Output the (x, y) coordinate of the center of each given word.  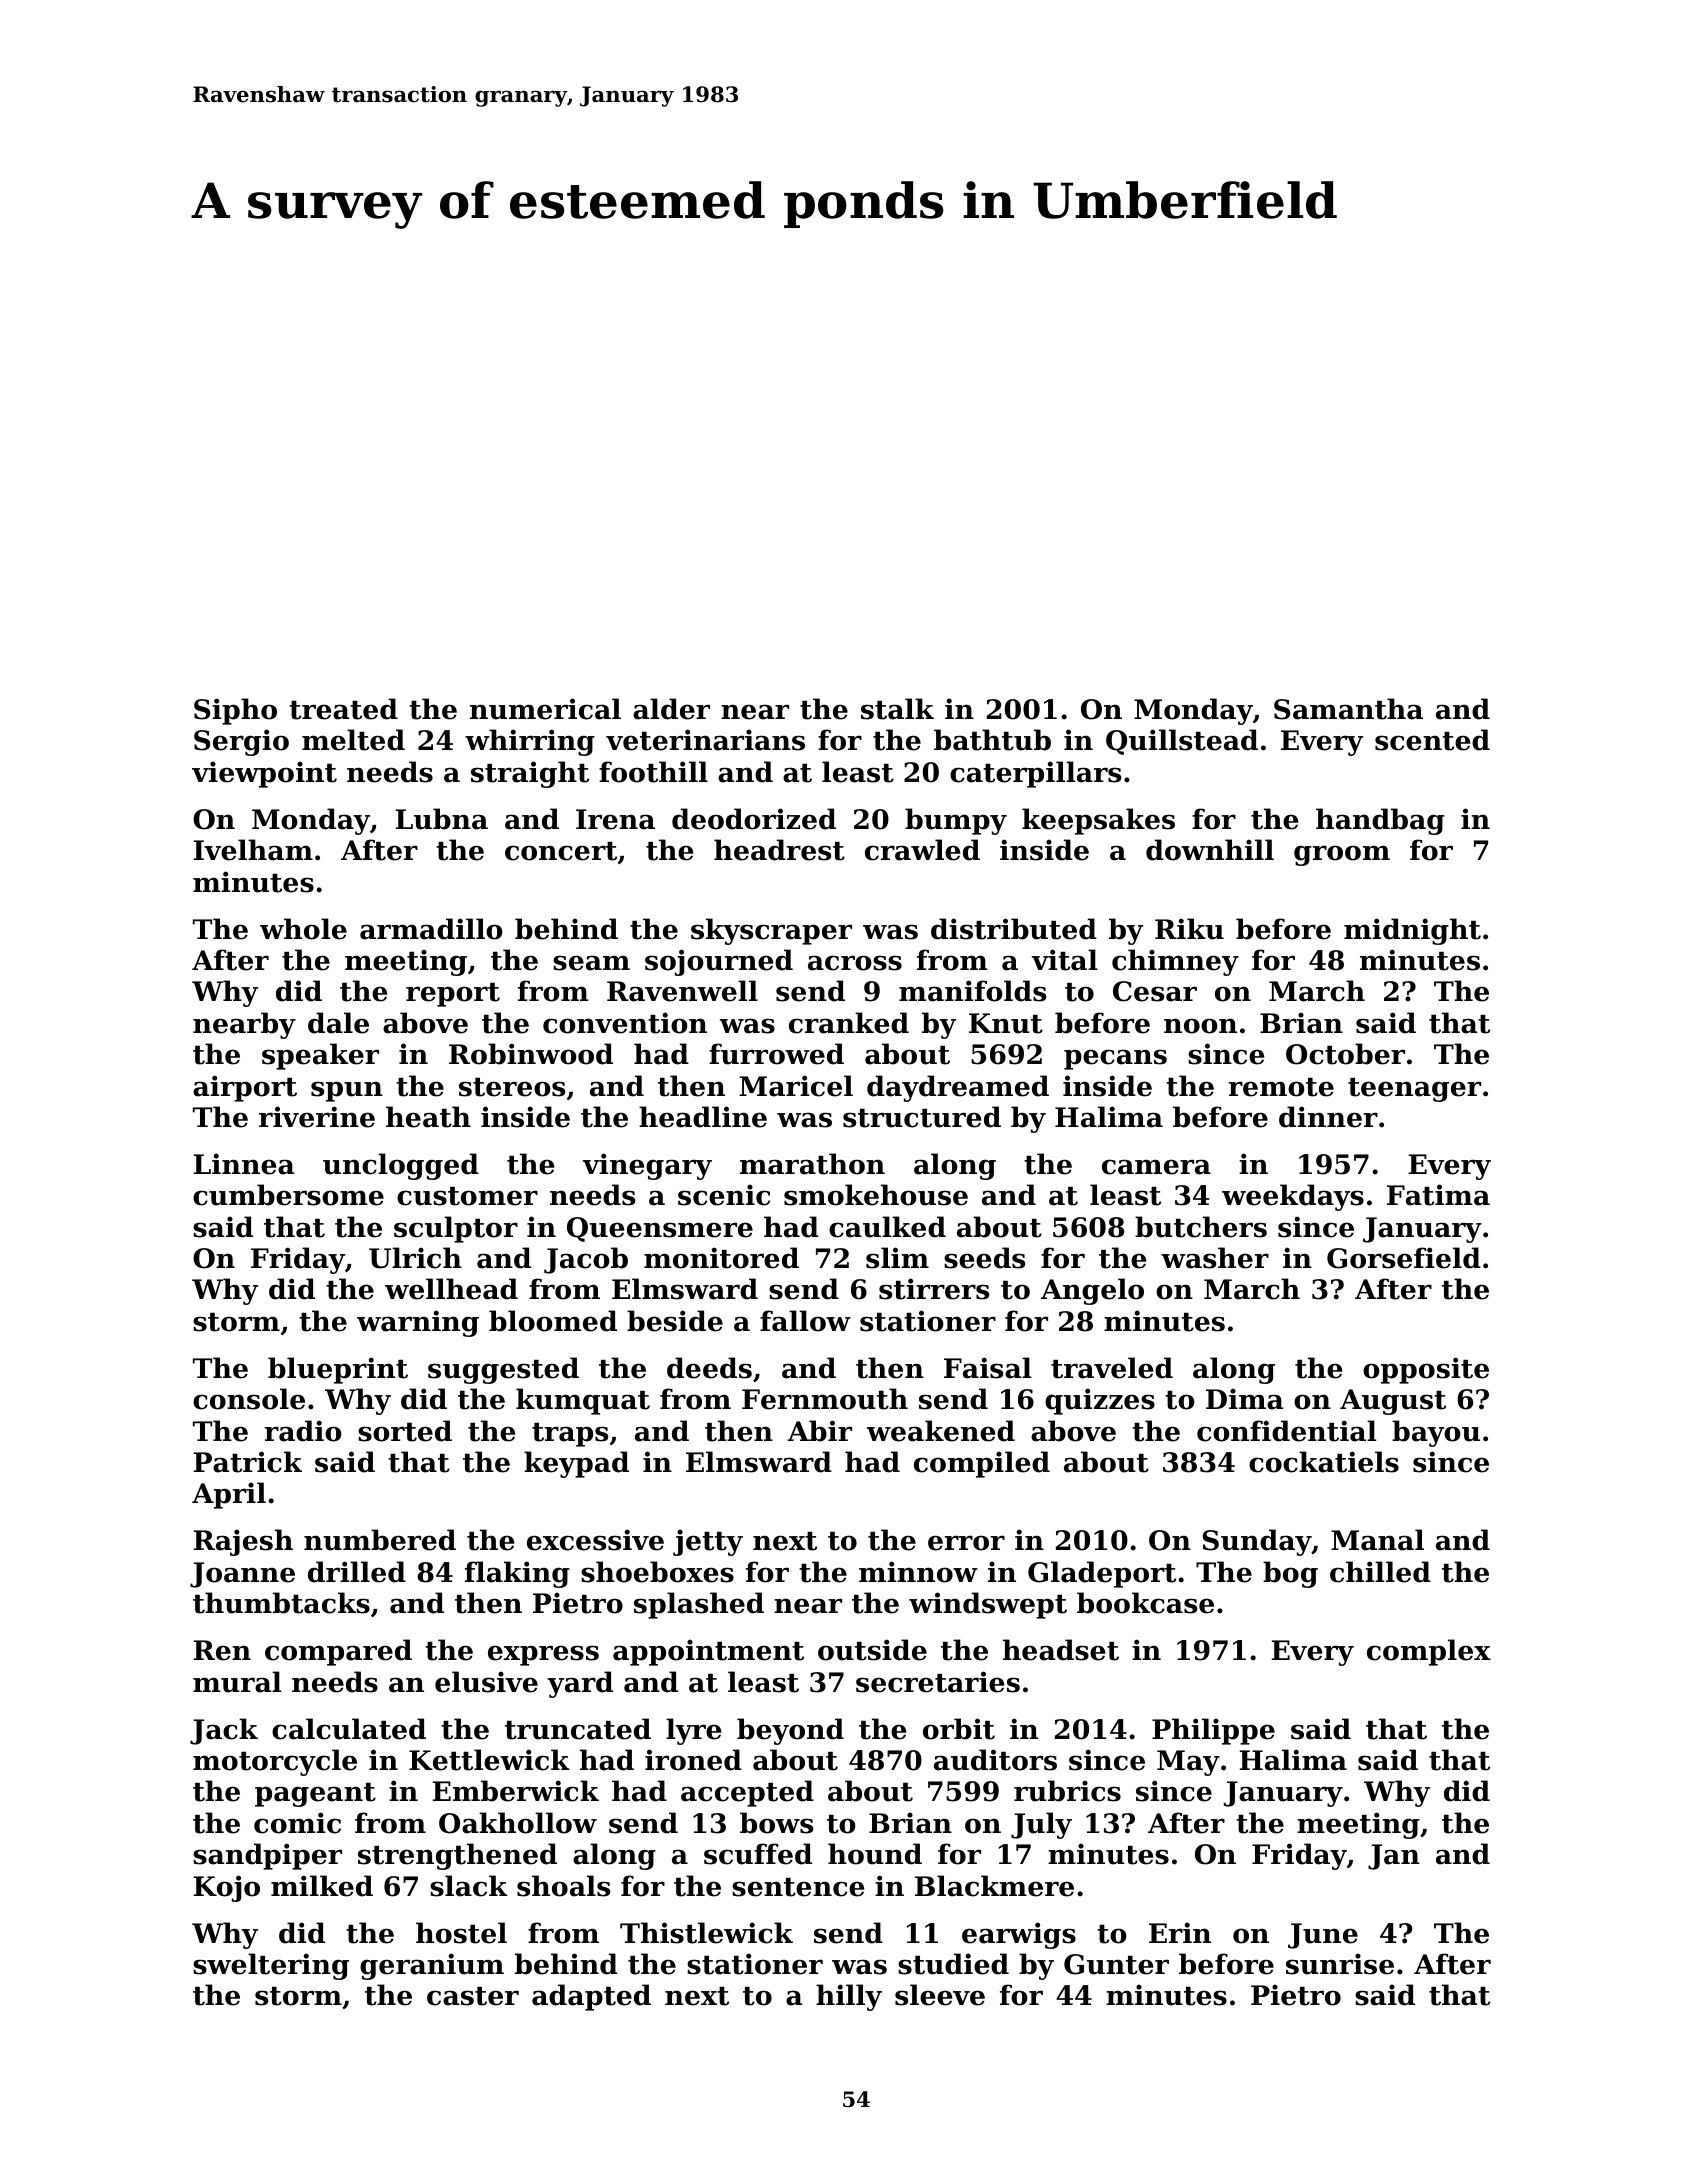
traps (570, 1435)
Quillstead (1182, 742)
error (966, 1543)
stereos (512, 1087)
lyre (693, 1731)
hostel (461, 1933)
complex (1429, 1652)
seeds (984, 1258)
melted (353, 740)
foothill (653, 772)
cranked (849, 1023)
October (1345, 1054)
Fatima (1438, 1195)
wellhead (451, 1289)
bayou (1436, 1433)
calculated (349, 1729)
